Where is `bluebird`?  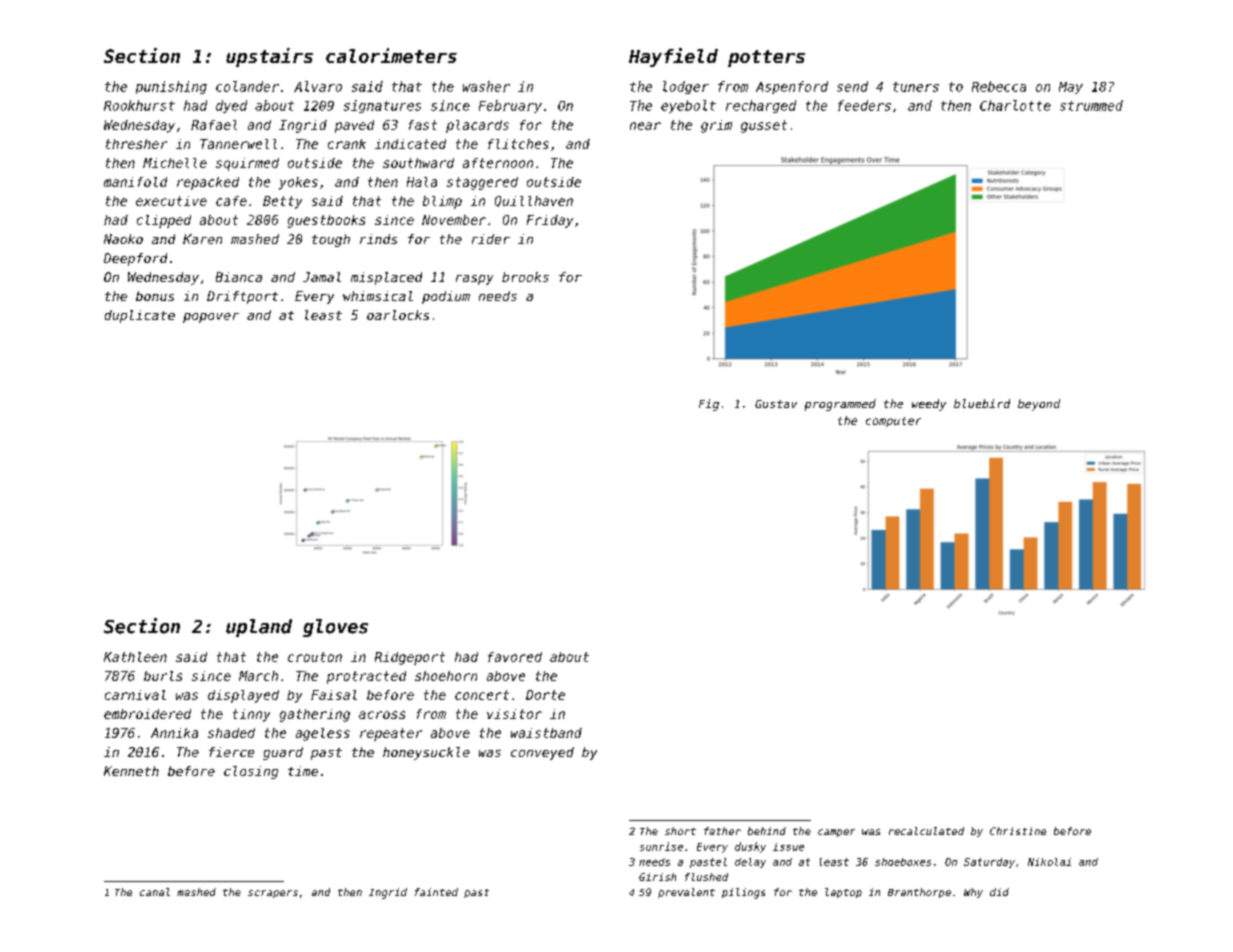 bluebird is located at coordinates (982, 403).
